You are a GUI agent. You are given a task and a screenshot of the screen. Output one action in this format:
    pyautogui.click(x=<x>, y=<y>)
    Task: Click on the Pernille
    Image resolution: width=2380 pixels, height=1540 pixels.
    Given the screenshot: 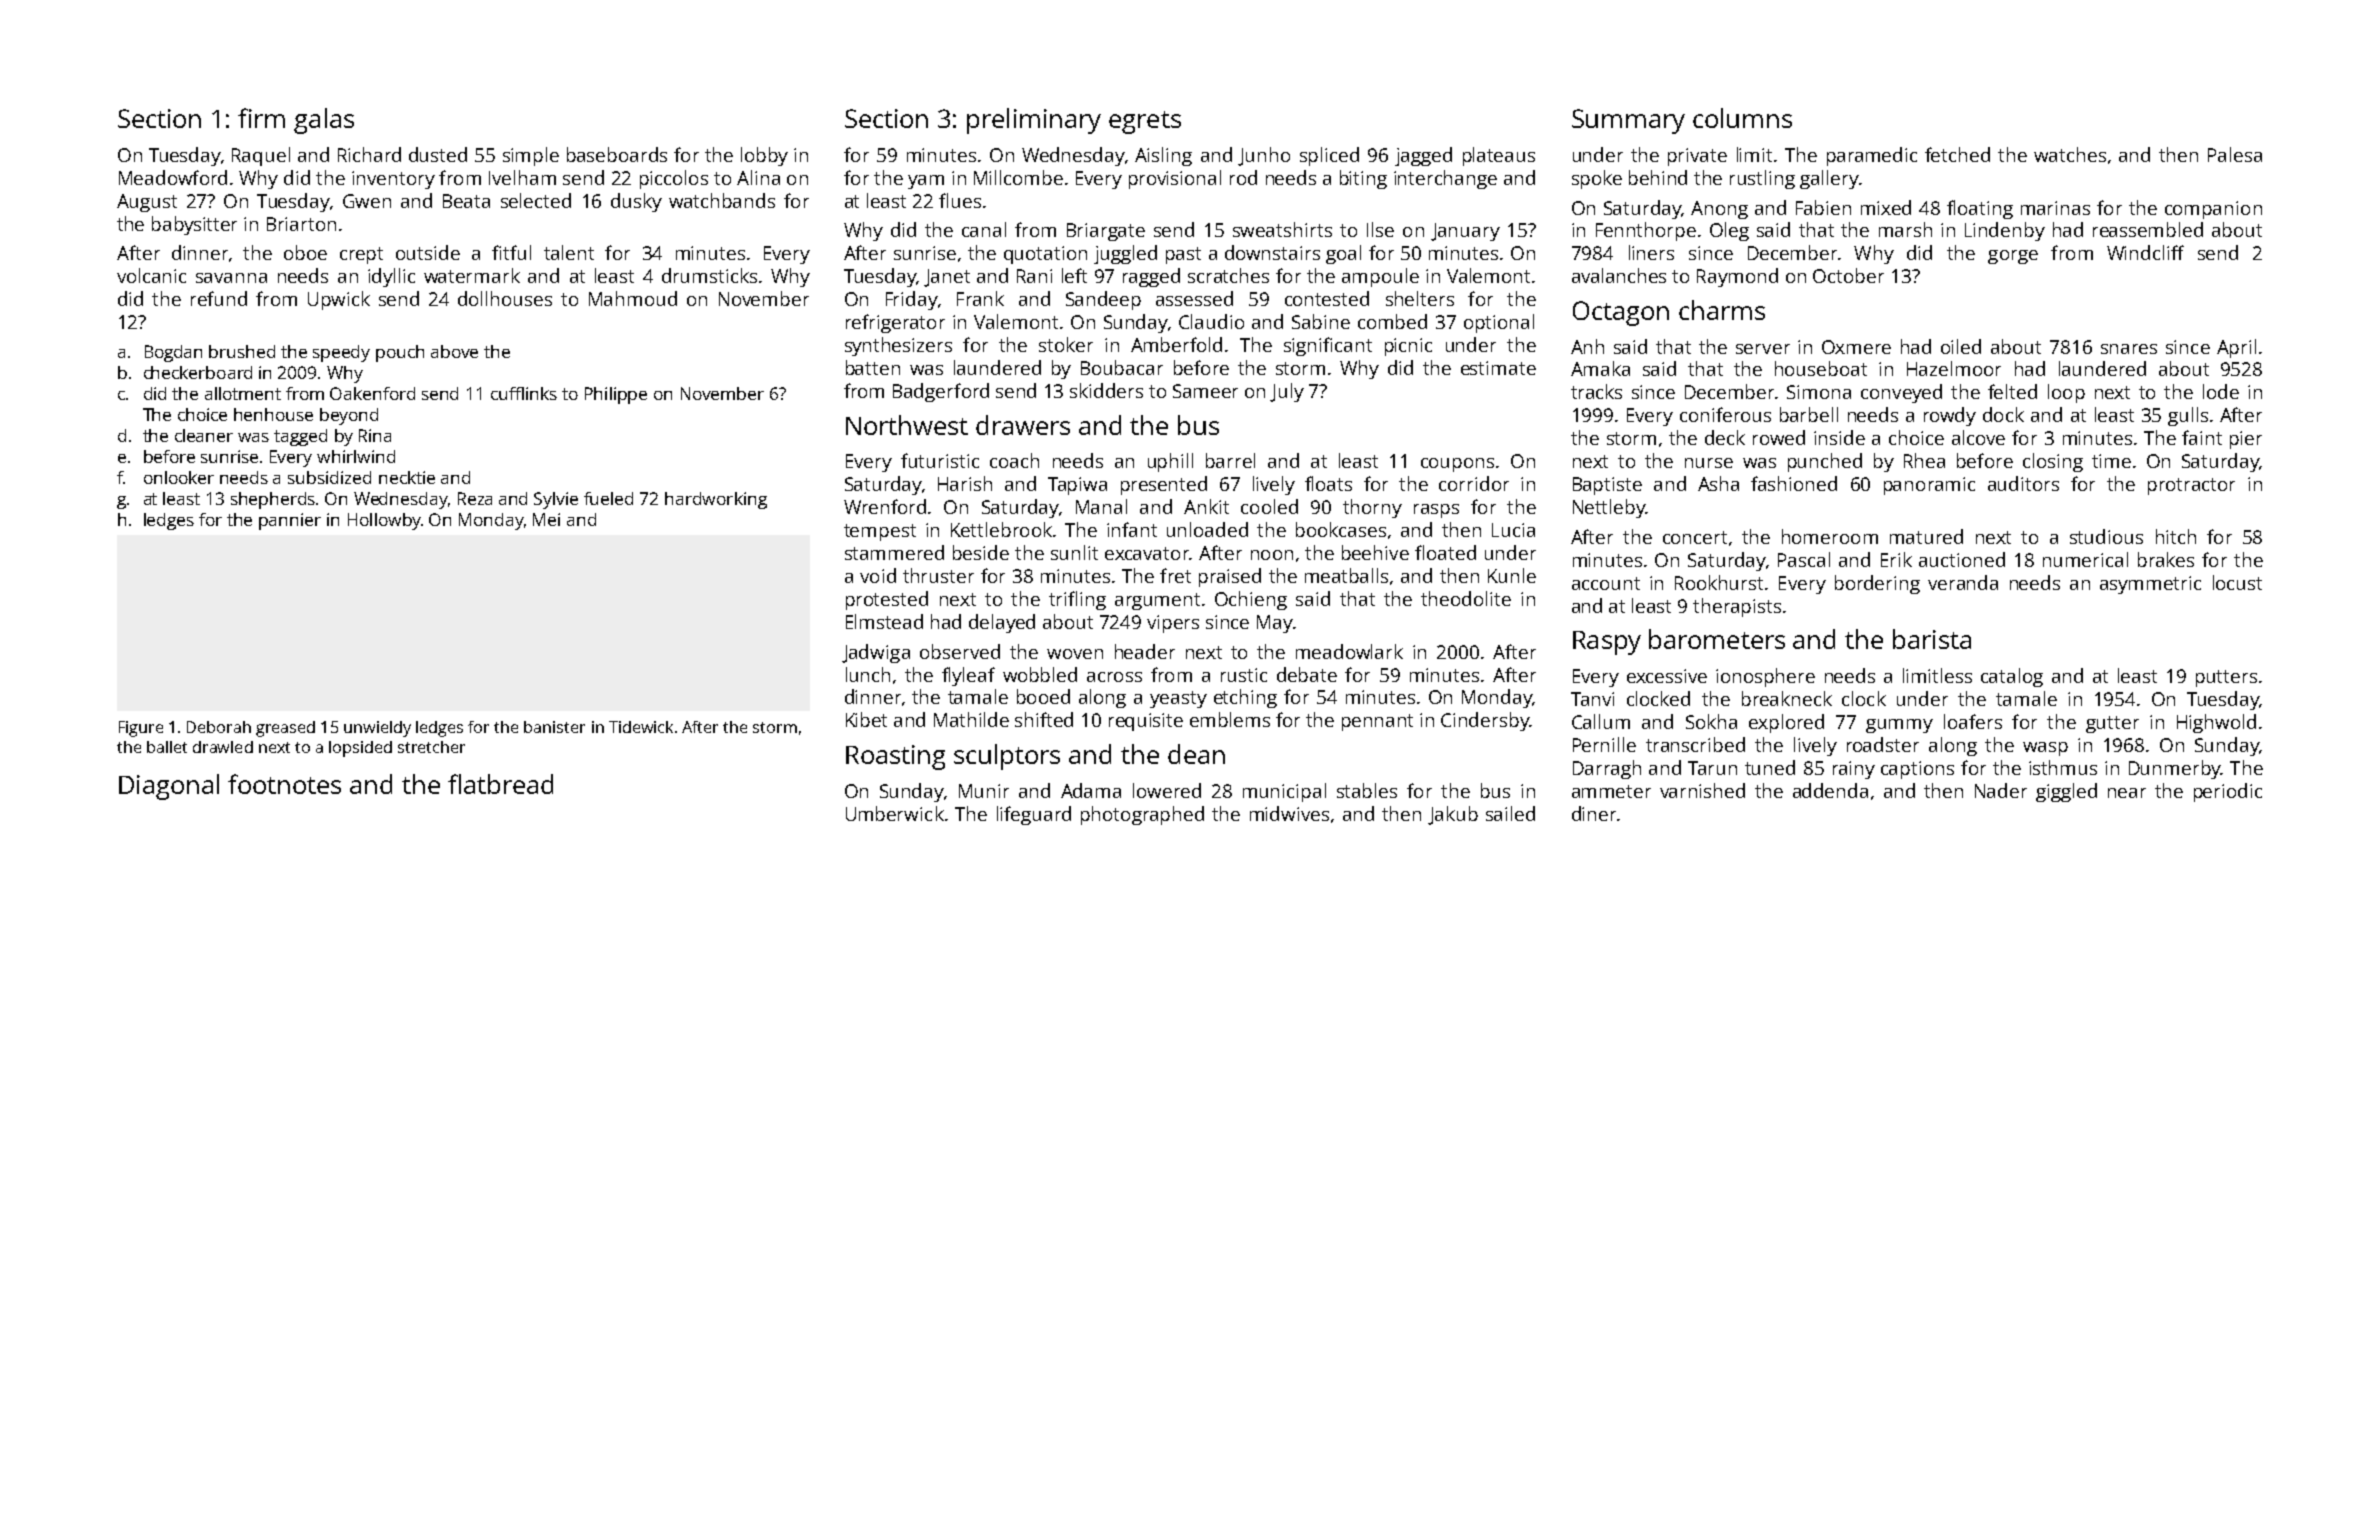 What is the action you would take?
    pyautogui.click(x=1604, y=744)
